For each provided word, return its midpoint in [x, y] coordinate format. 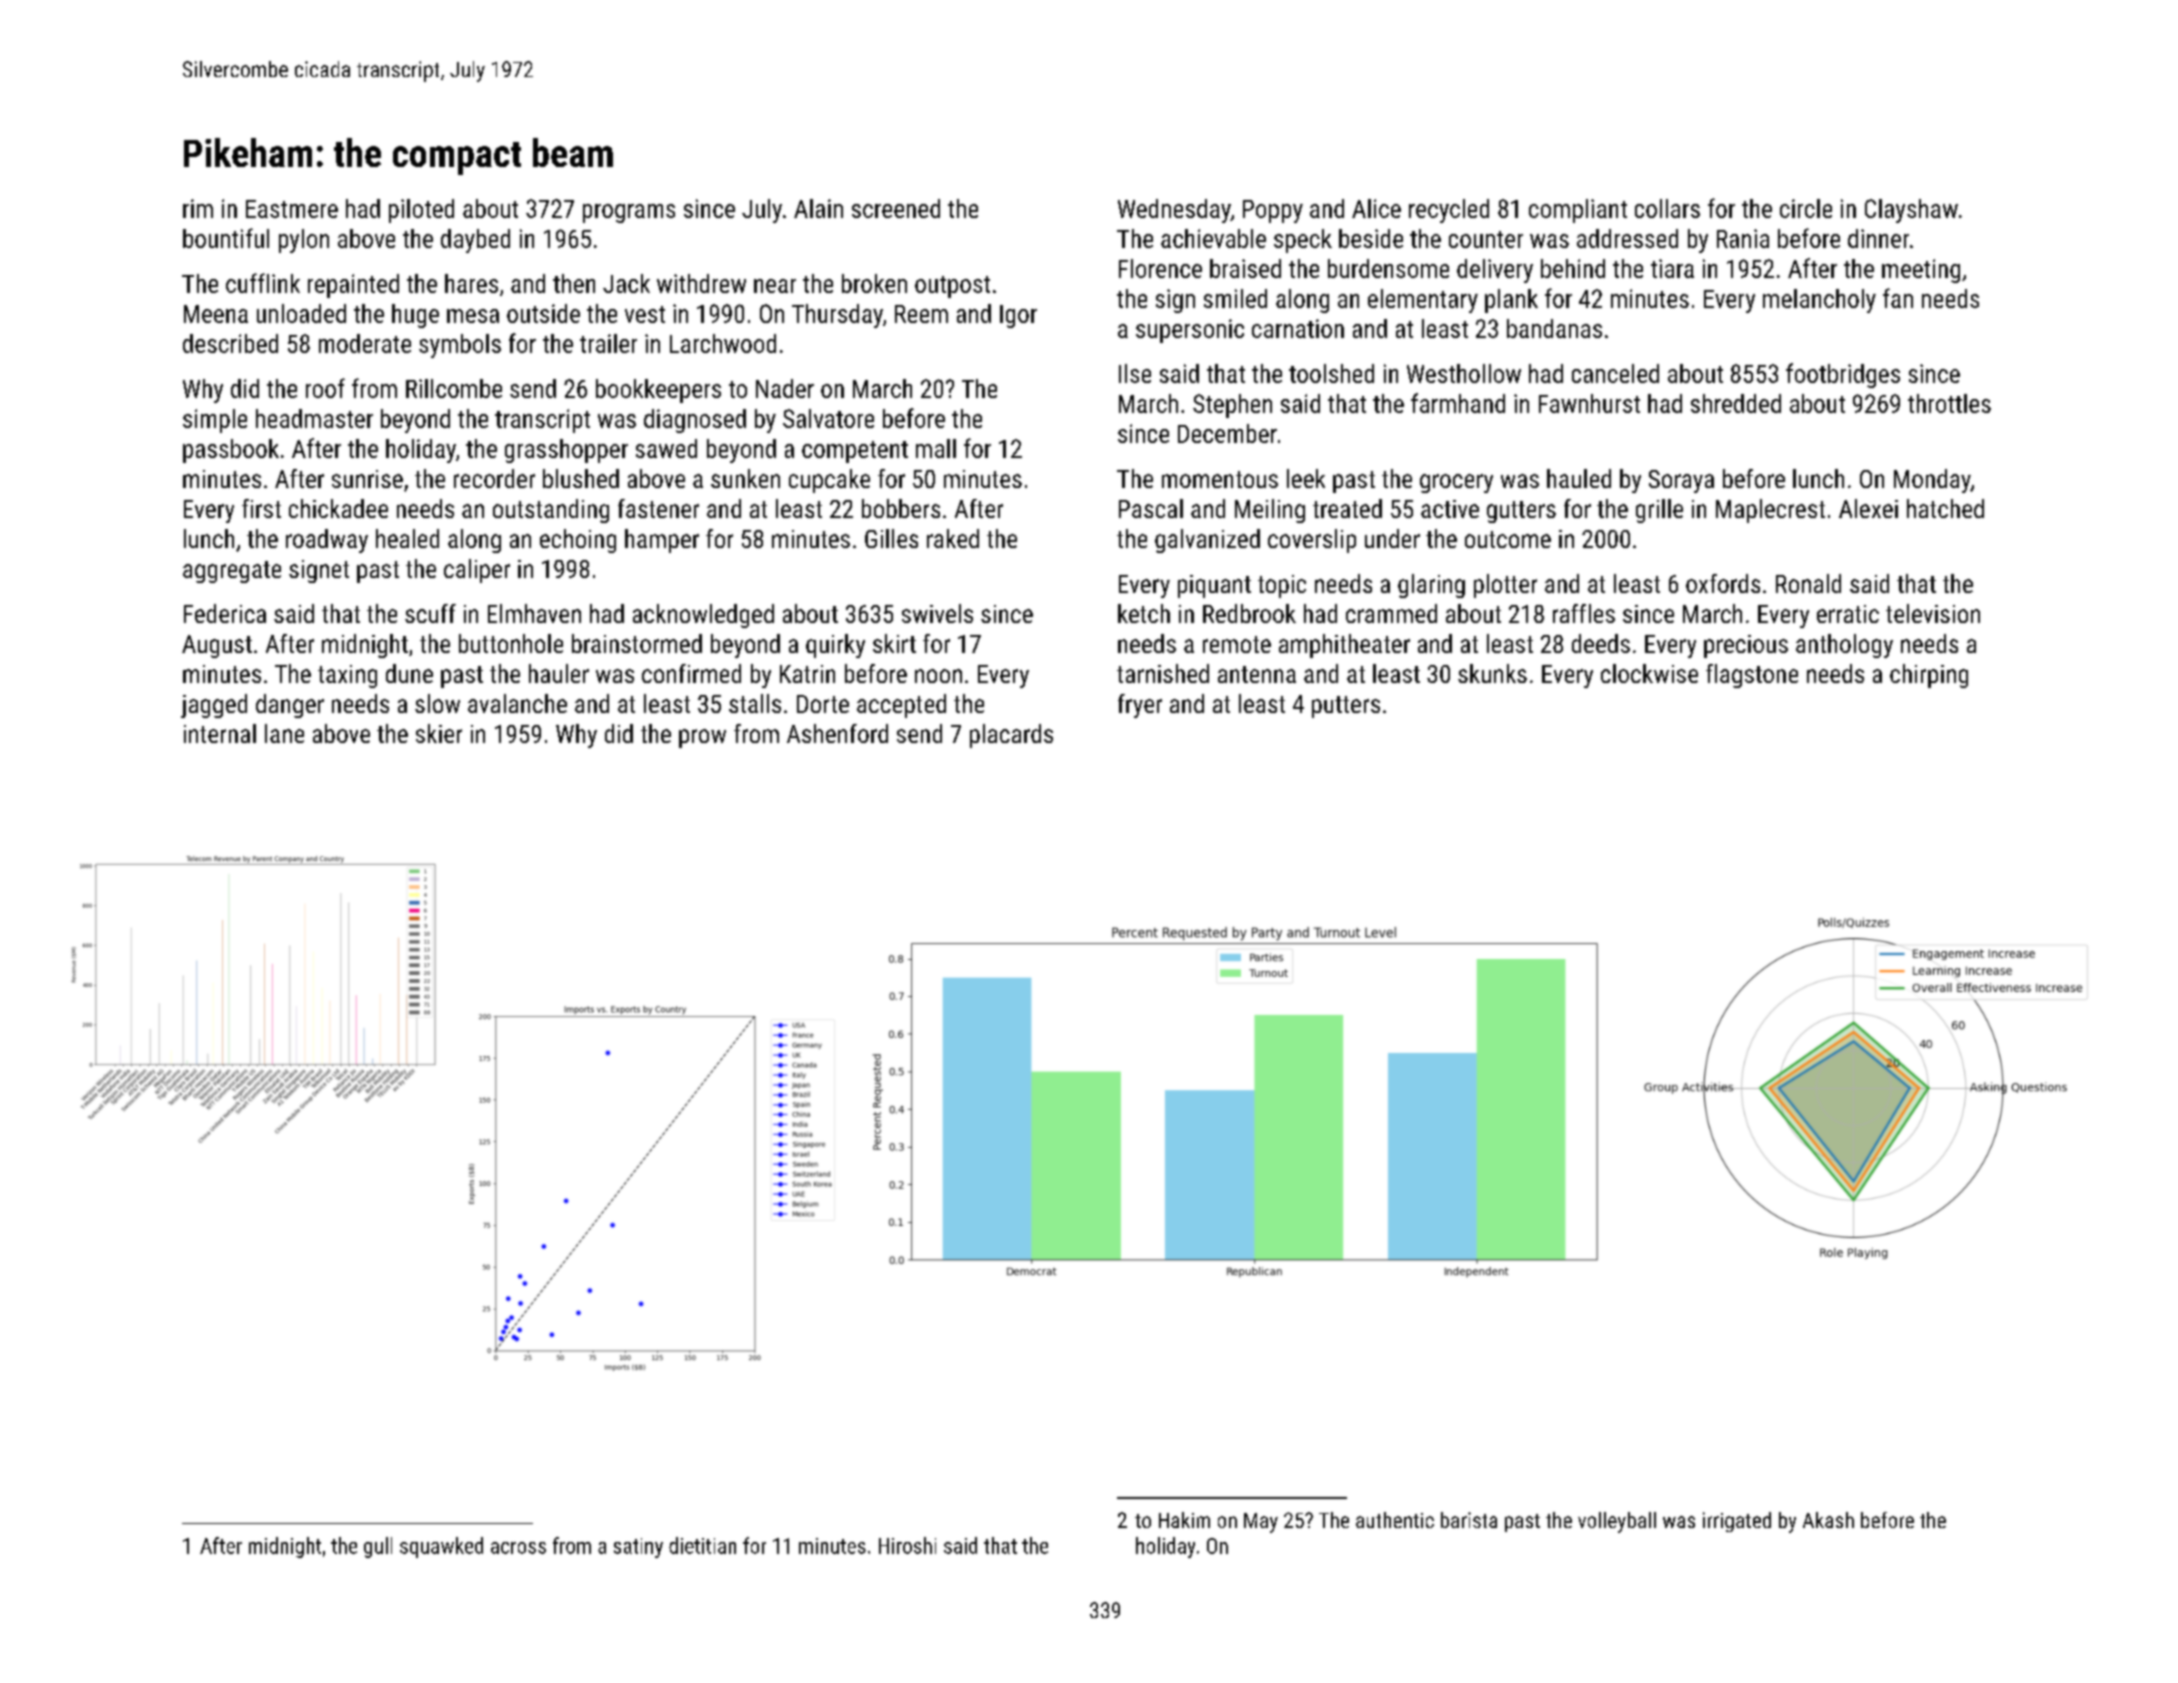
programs [629, 213]
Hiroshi [907, 1545]
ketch [1144, 613]
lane [284, 733]
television [1933, 613]
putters [1346, 707]
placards [1011, 736]
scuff [430, 613]
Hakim [1184, 1520]
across [518, 1548]
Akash [1828, 1520]
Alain [818, 208]
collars [1667, 208]
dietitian [702, 1545]
